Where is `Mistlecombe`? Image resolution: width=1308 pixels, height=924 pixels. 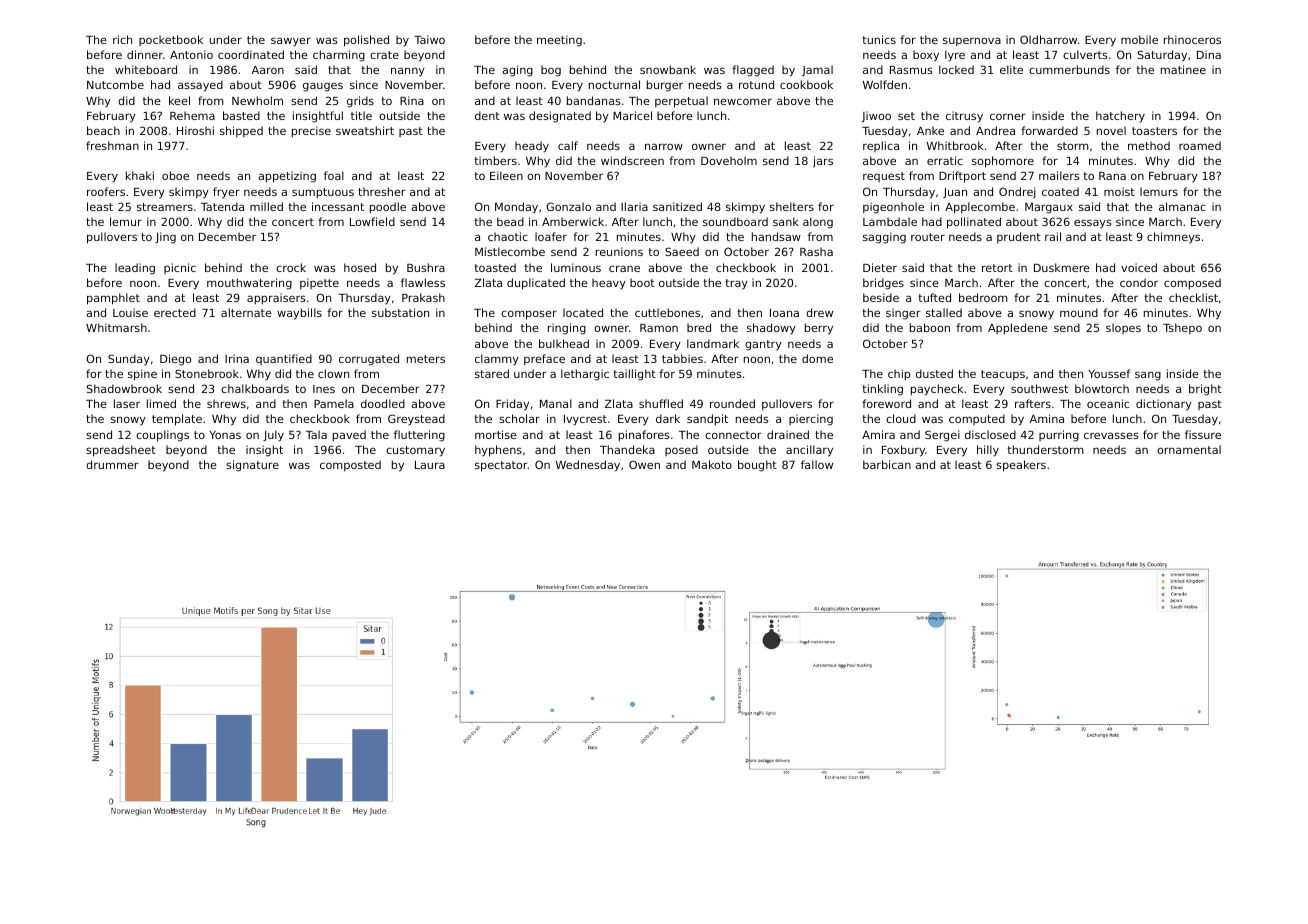 Mistlecombe is located at coordinates (510, 251).
